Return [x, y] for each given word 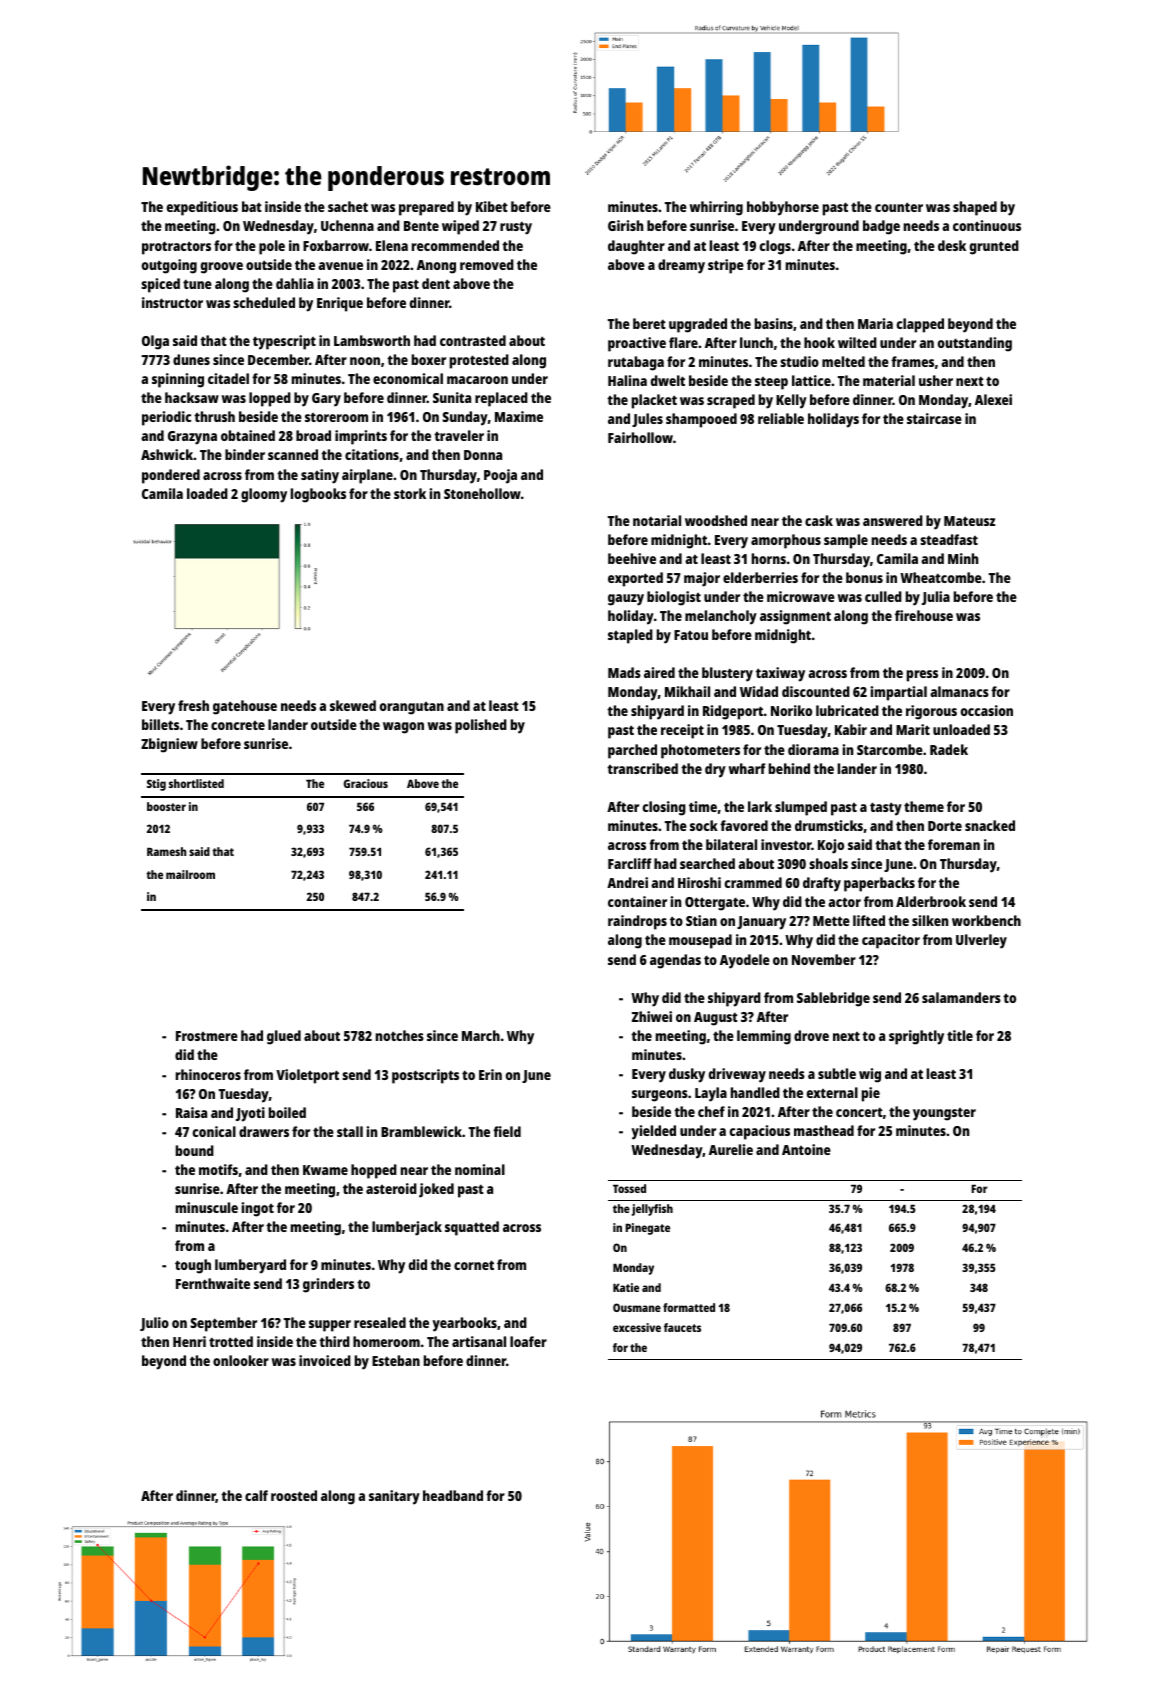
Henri [189, 1341]
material [889, 380]
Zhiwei [652, 1016]
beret [649, 323]
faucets [682, 1327]
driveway [737, 1075]
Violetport [307, 1076]
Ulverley [981, 941]
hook [819, 342]
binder [245, 454]
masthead [824, 1130]
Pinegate [647, 1229]
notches [400, 1035]
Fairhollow [640, 437]
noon [365, 361]
